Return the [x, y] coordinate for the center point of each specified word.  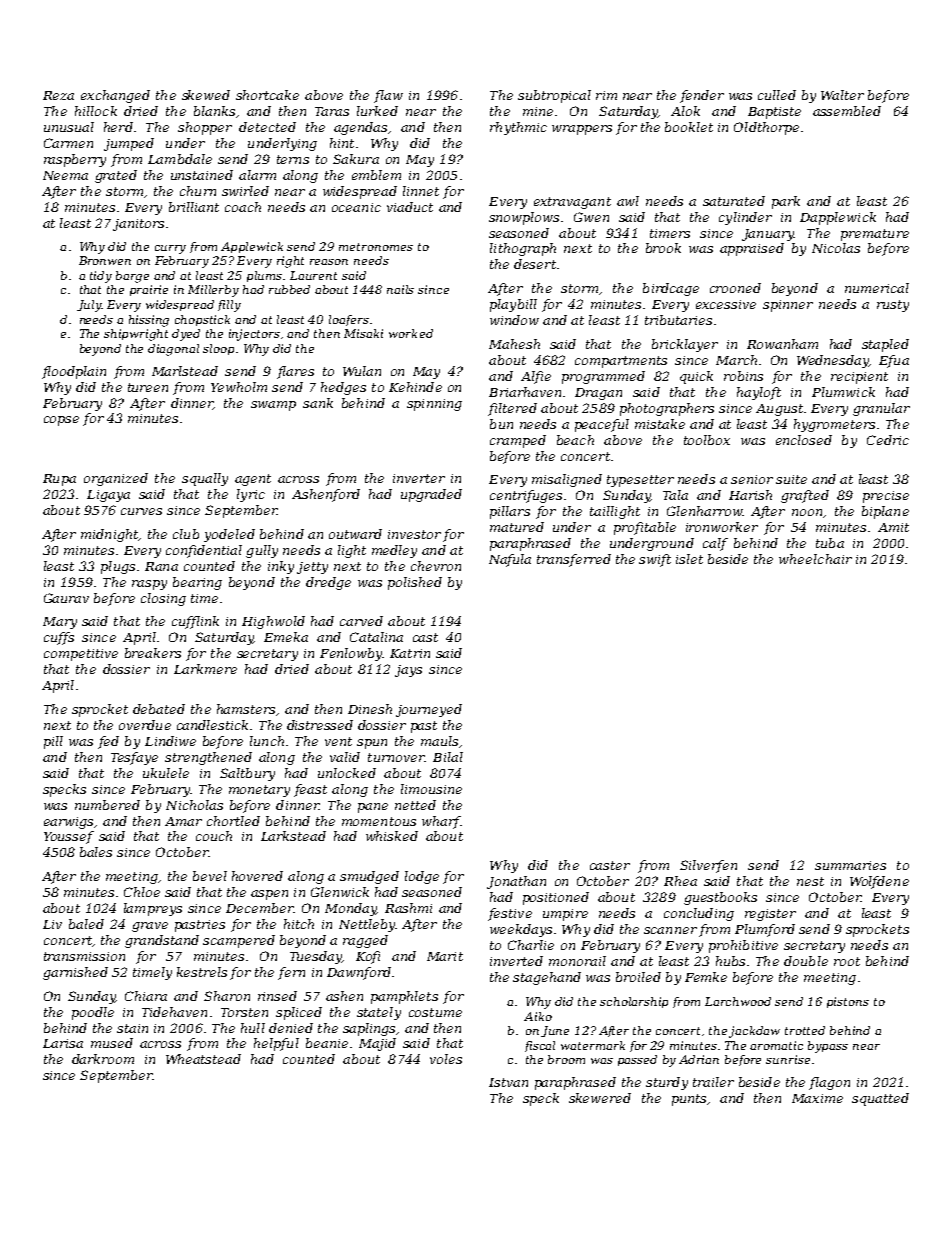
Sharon [227, 996]
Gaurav [66, 598]
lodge [422, 877]
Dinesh [370, 709]
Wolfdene [879, 882]
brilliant [194, 207]
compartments [621, 362]
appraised [752, 249]
